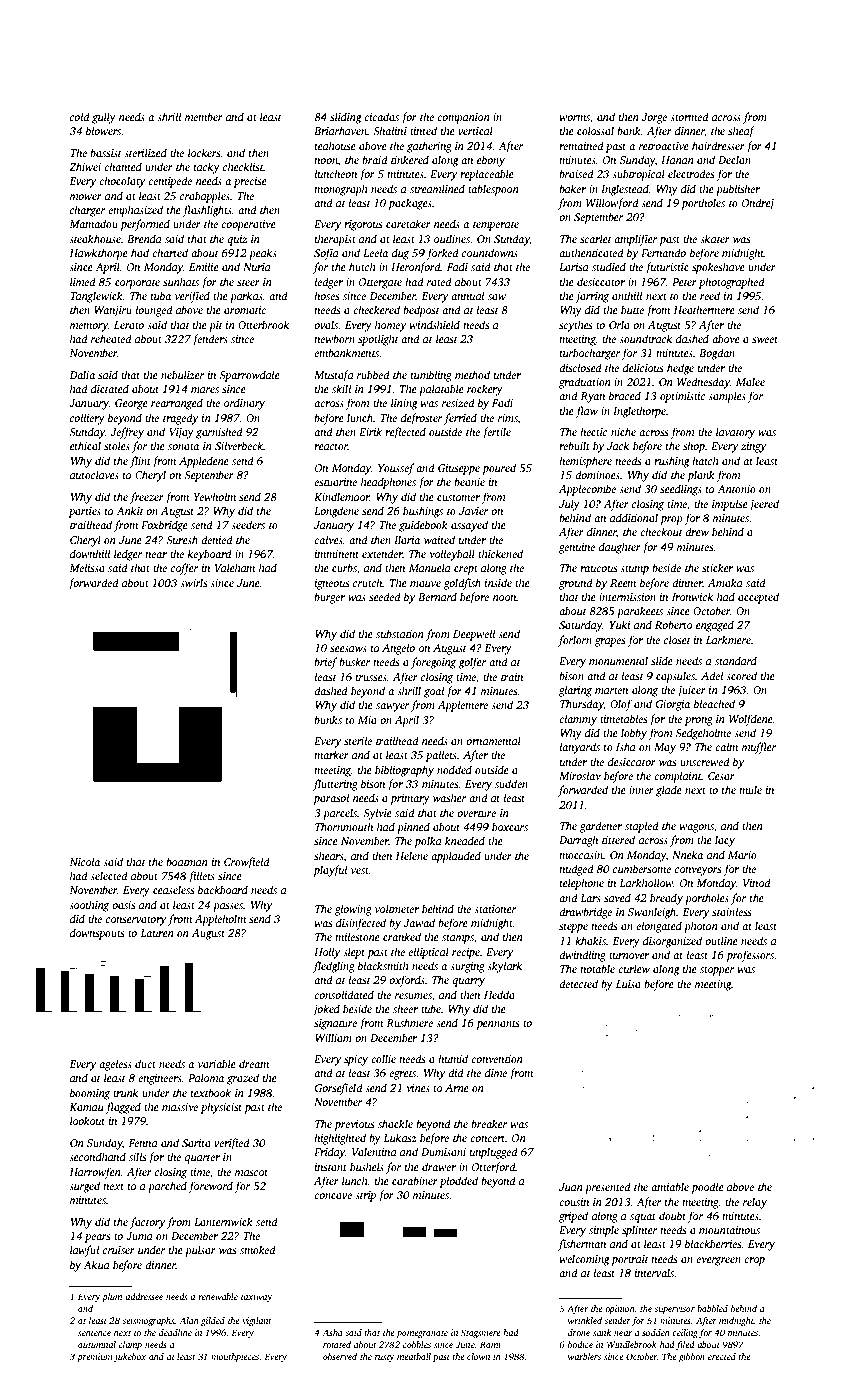 This page has width=849, height=1400. I want to click on Amaka, so click(725, 582).
